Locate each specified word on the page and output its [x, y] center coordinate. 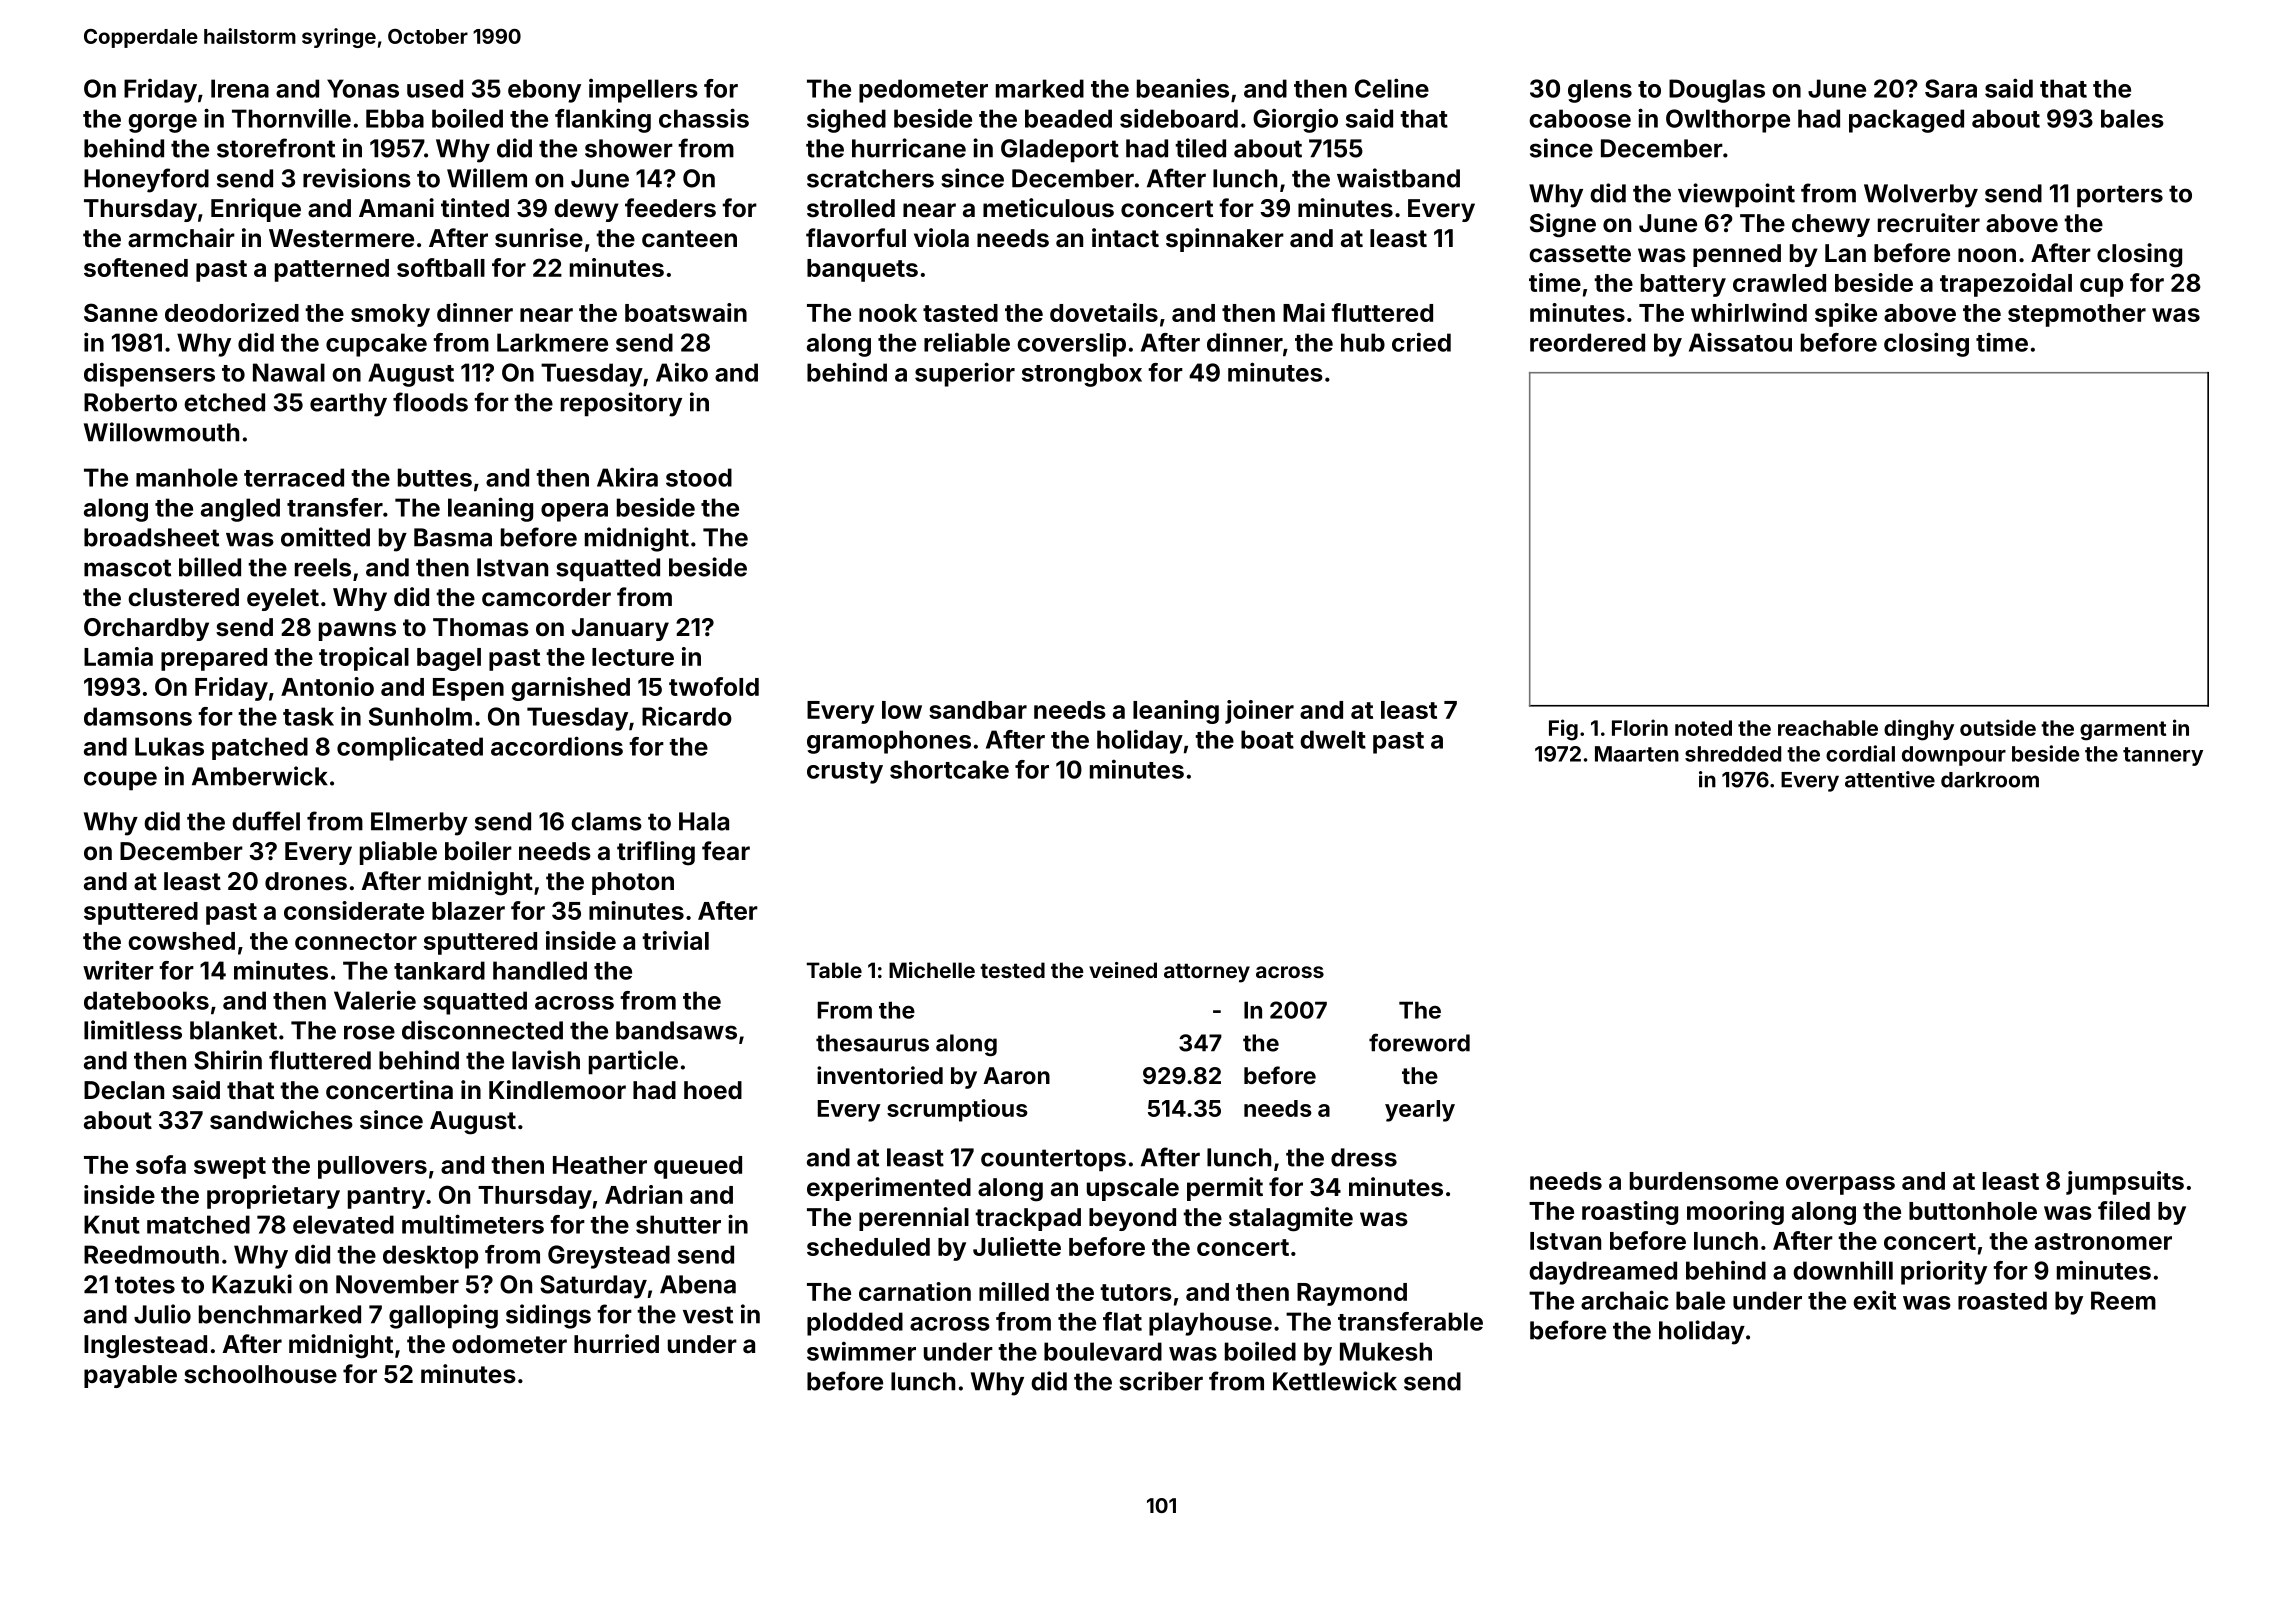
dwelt [1333, 739]
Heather [600, 1165]
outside [1998, 727]
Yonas [363, 88]
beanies [1183, 88]
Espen [468, 689]
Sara [1951, 88]
